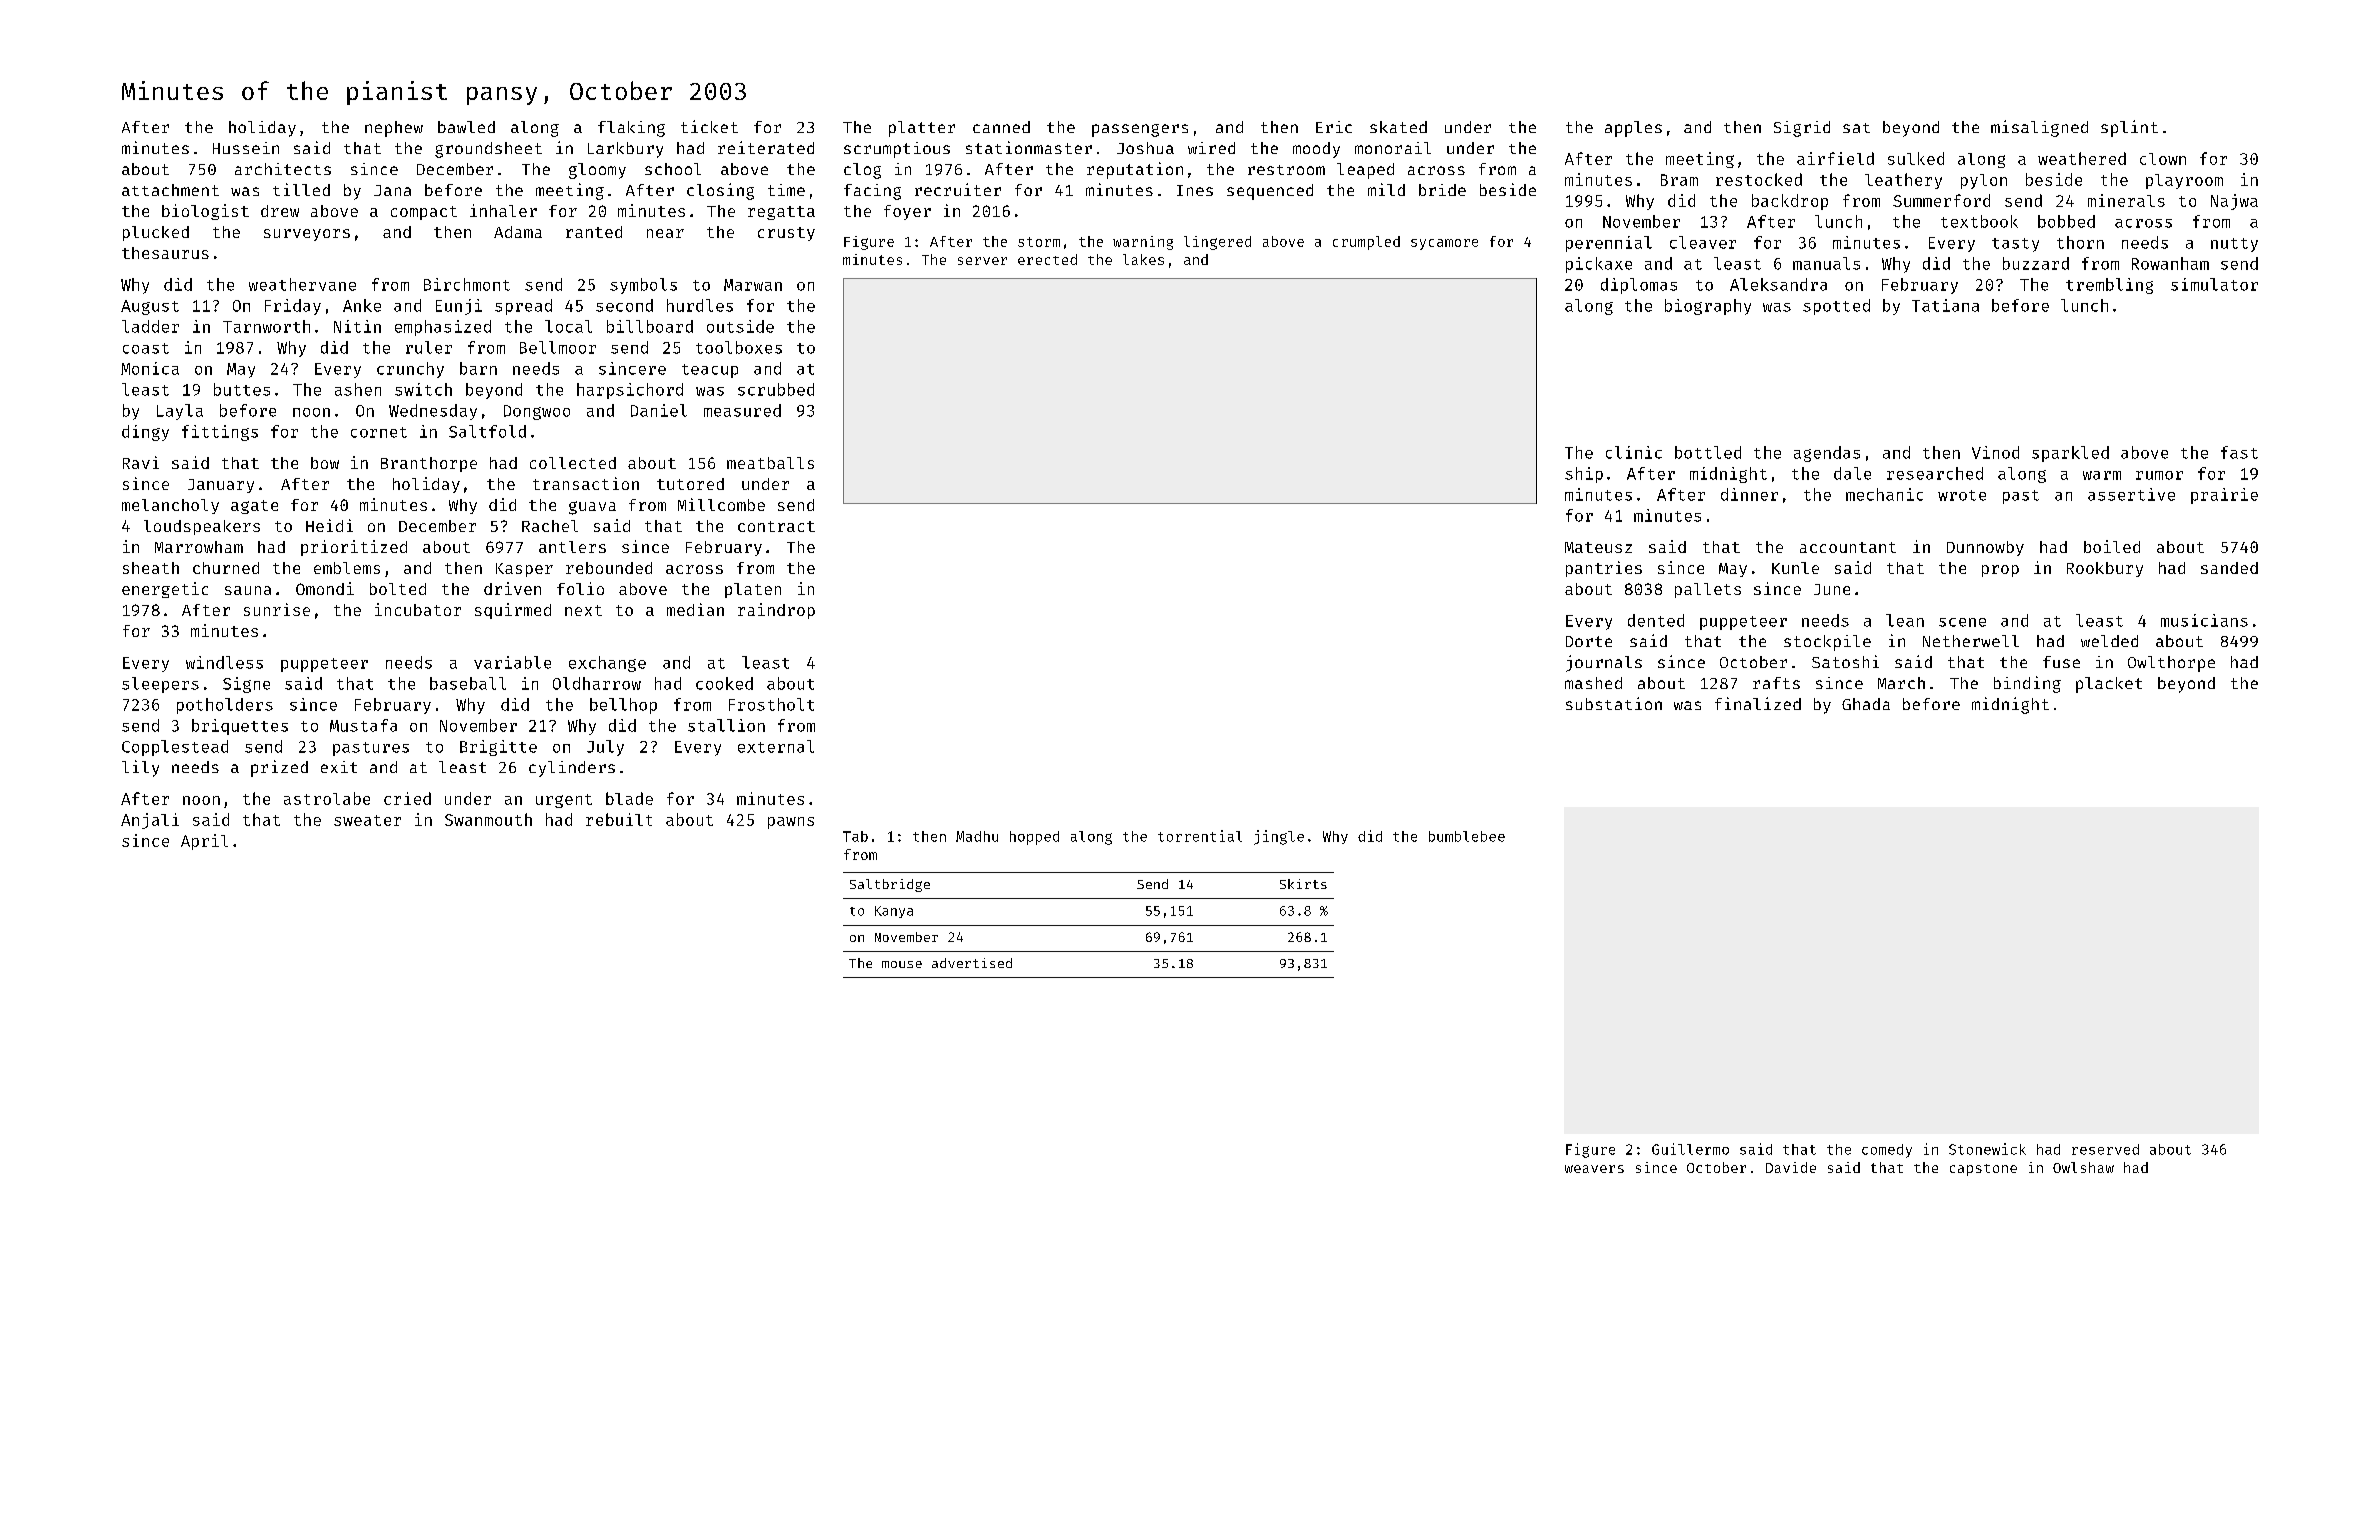  I want to click on churned, so click(226, 568).
